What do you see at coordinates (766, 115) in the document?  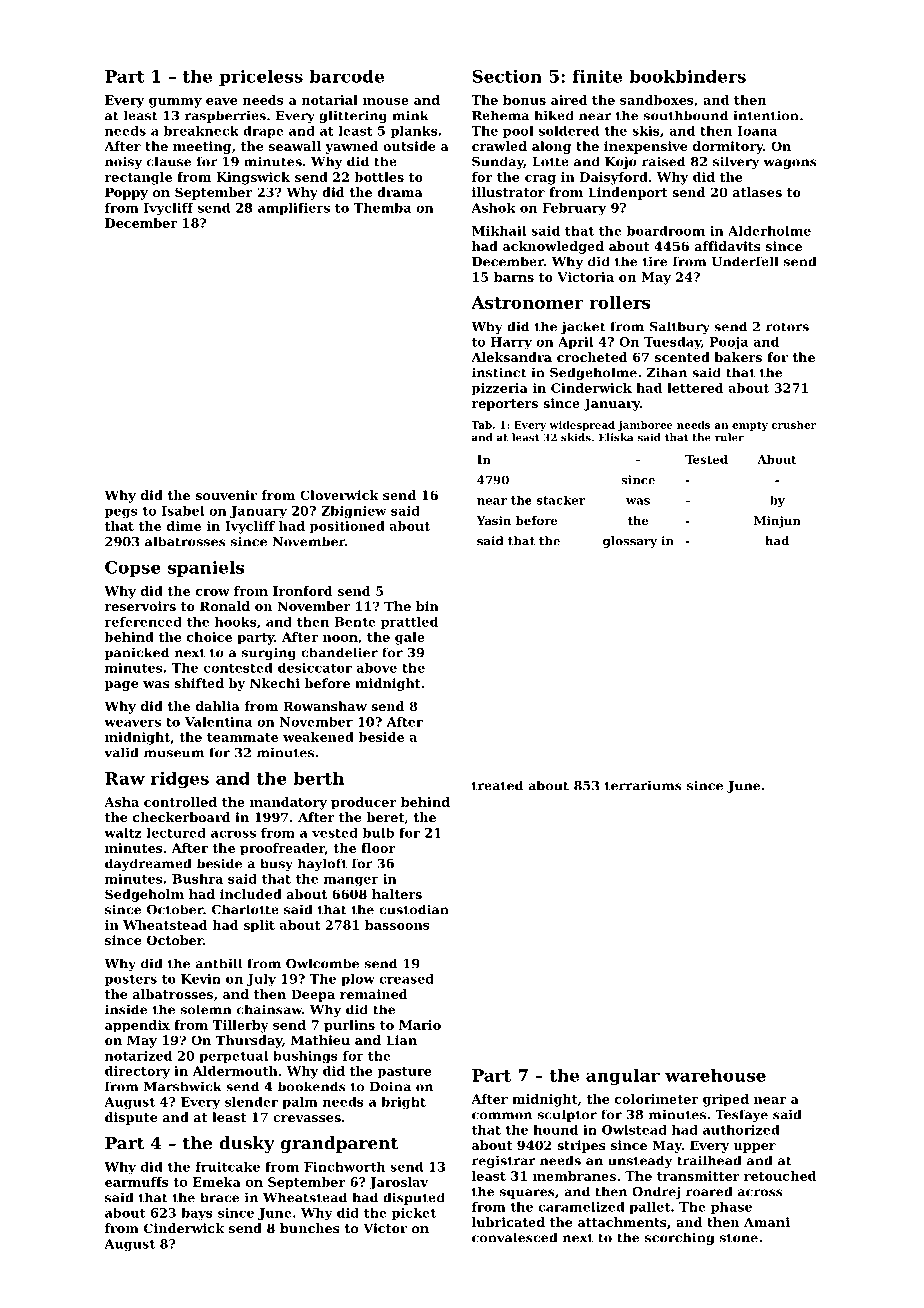 I see `intention` at bounding box center [766, 115].
